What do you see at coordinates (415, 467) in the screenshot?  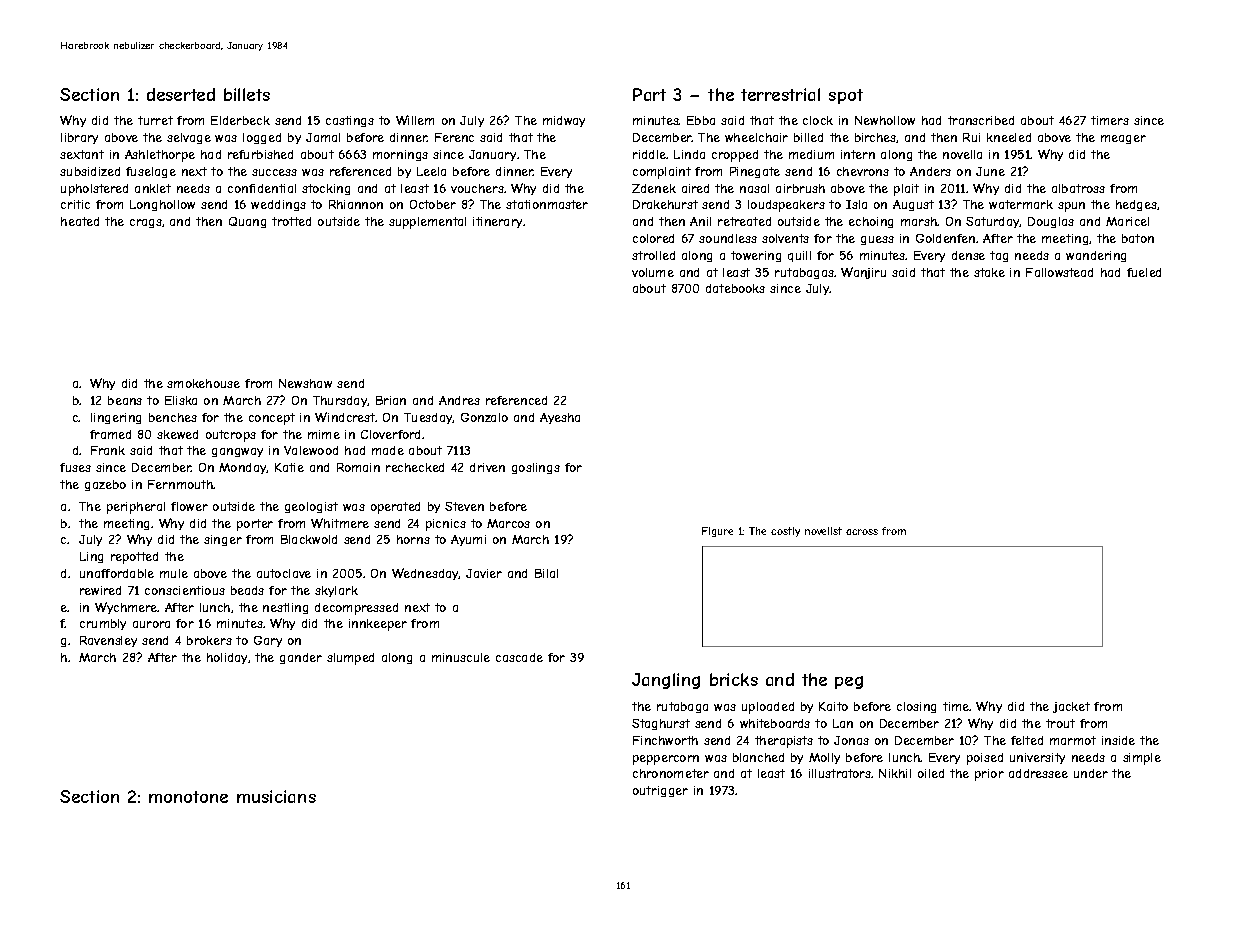 I see `rechecked` at bounding box center [415, 467].
